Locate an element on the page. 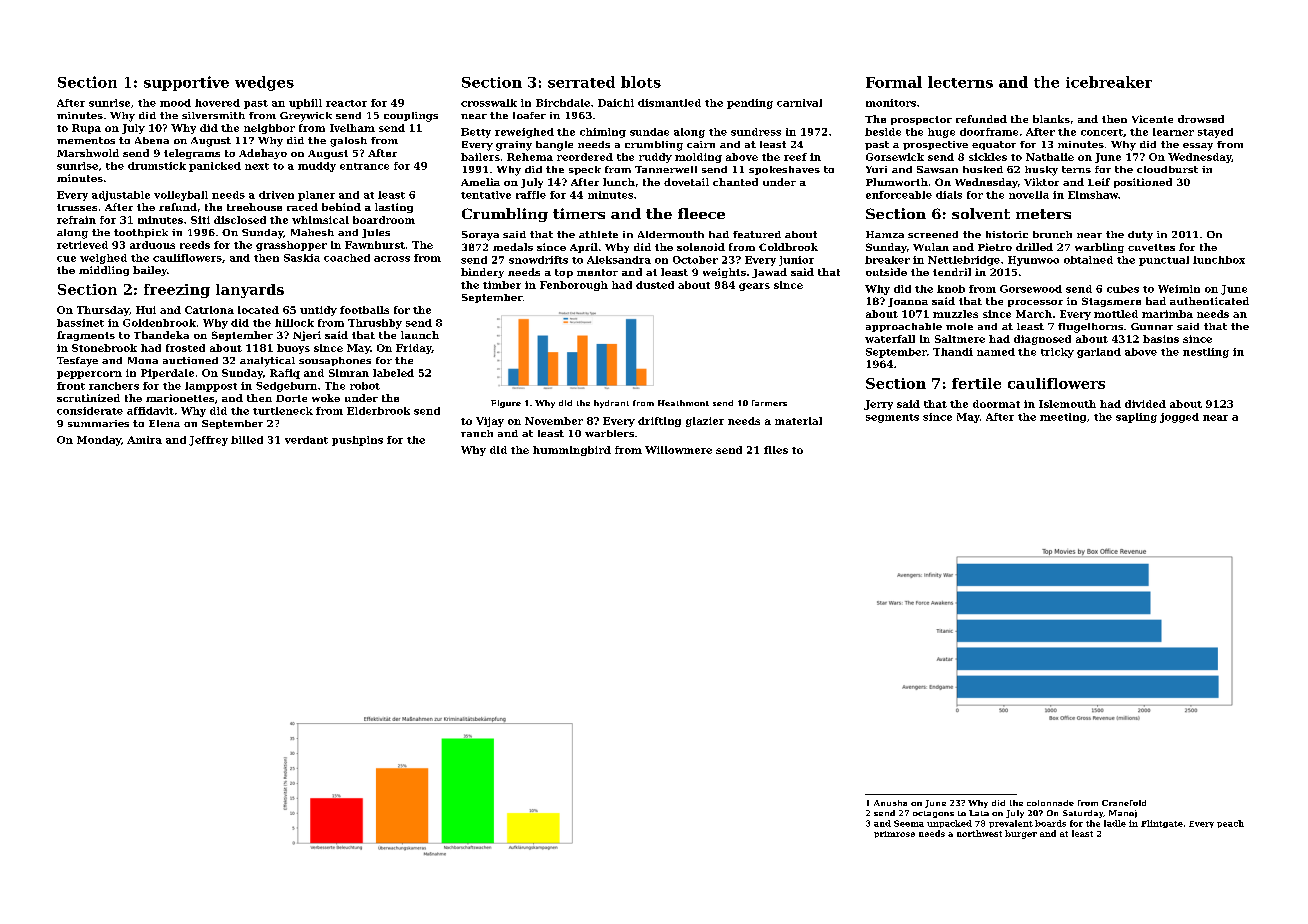  drowsed is located at coordinates (1201, 119).
